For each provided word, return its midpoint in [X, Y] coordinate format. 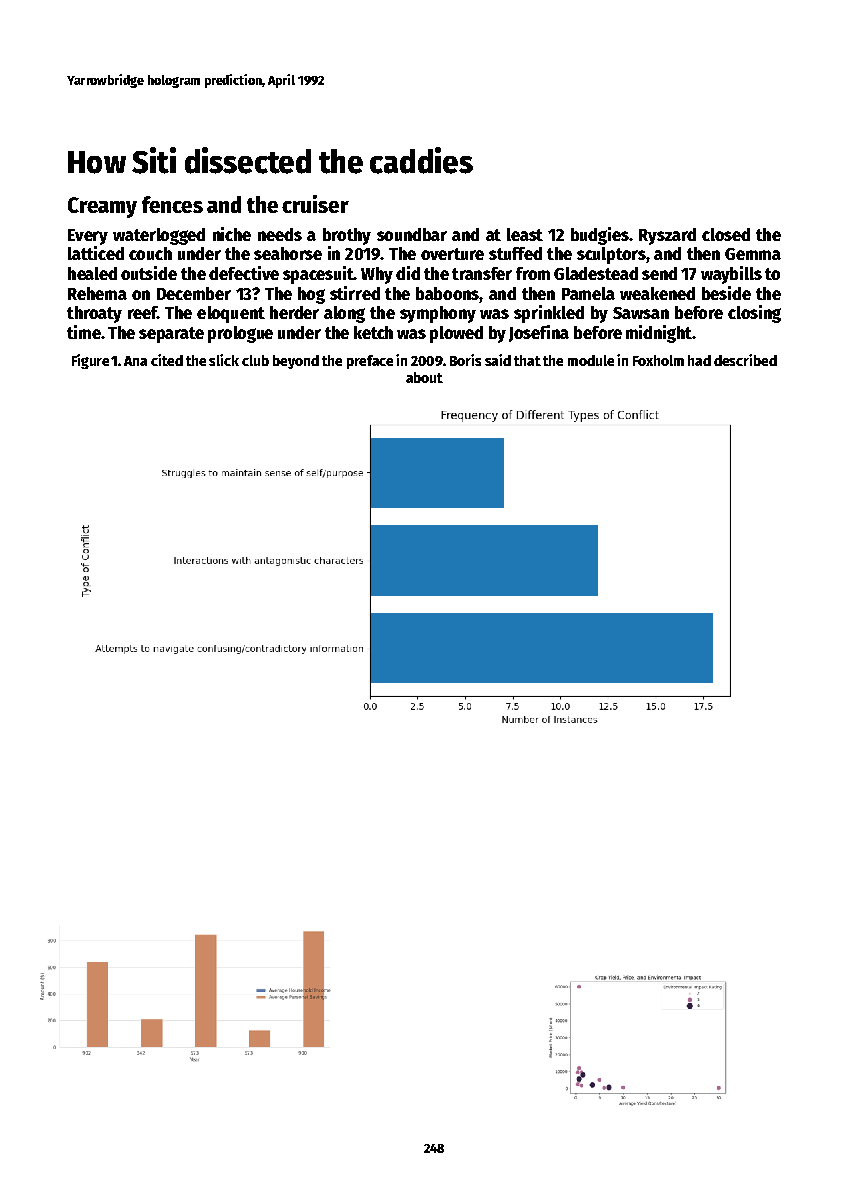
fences [172, 204]
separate [171, 335]
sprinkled [549, 314]
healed [92, 273]
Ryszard [667, 236]
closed [726, 234]
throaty [94, 314]
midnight [659, 334]
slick [224, 360]
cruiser [315, 204]
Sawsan [641, 313]
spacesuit [318, 275]
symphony [438, 314]
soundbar [412, 234]
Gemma [753, 254]
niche [232, 234]
